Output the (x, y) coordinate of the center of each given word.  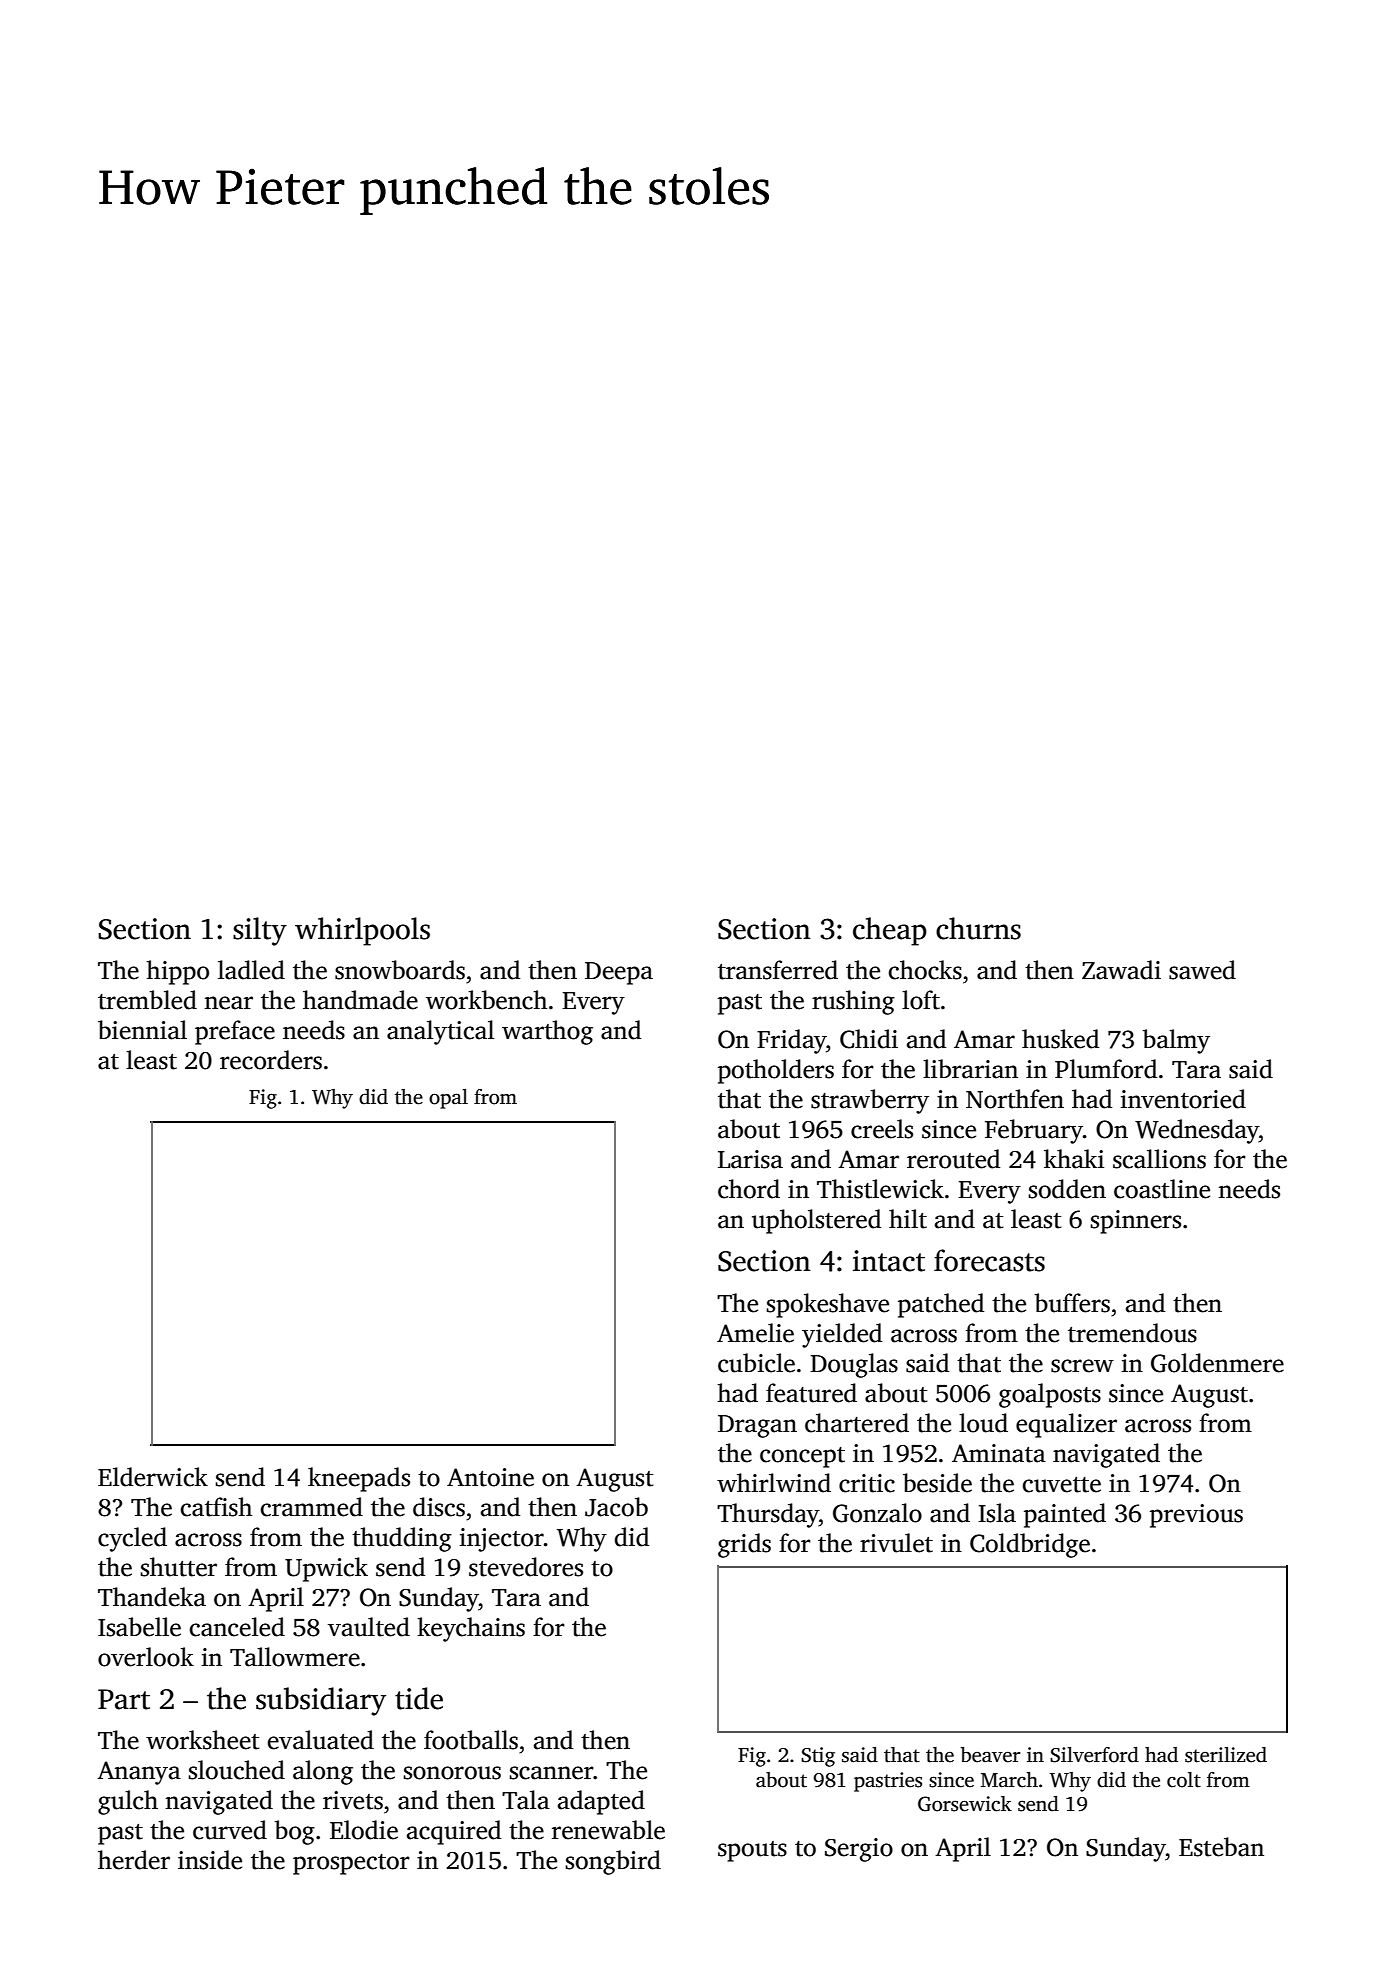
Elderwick (153, 1477)
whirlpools (362, 931)
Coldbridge (1030, 1545)
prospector (351, 1864)
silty (260, 931)
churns (978, 928)
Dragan (757, 1426)
